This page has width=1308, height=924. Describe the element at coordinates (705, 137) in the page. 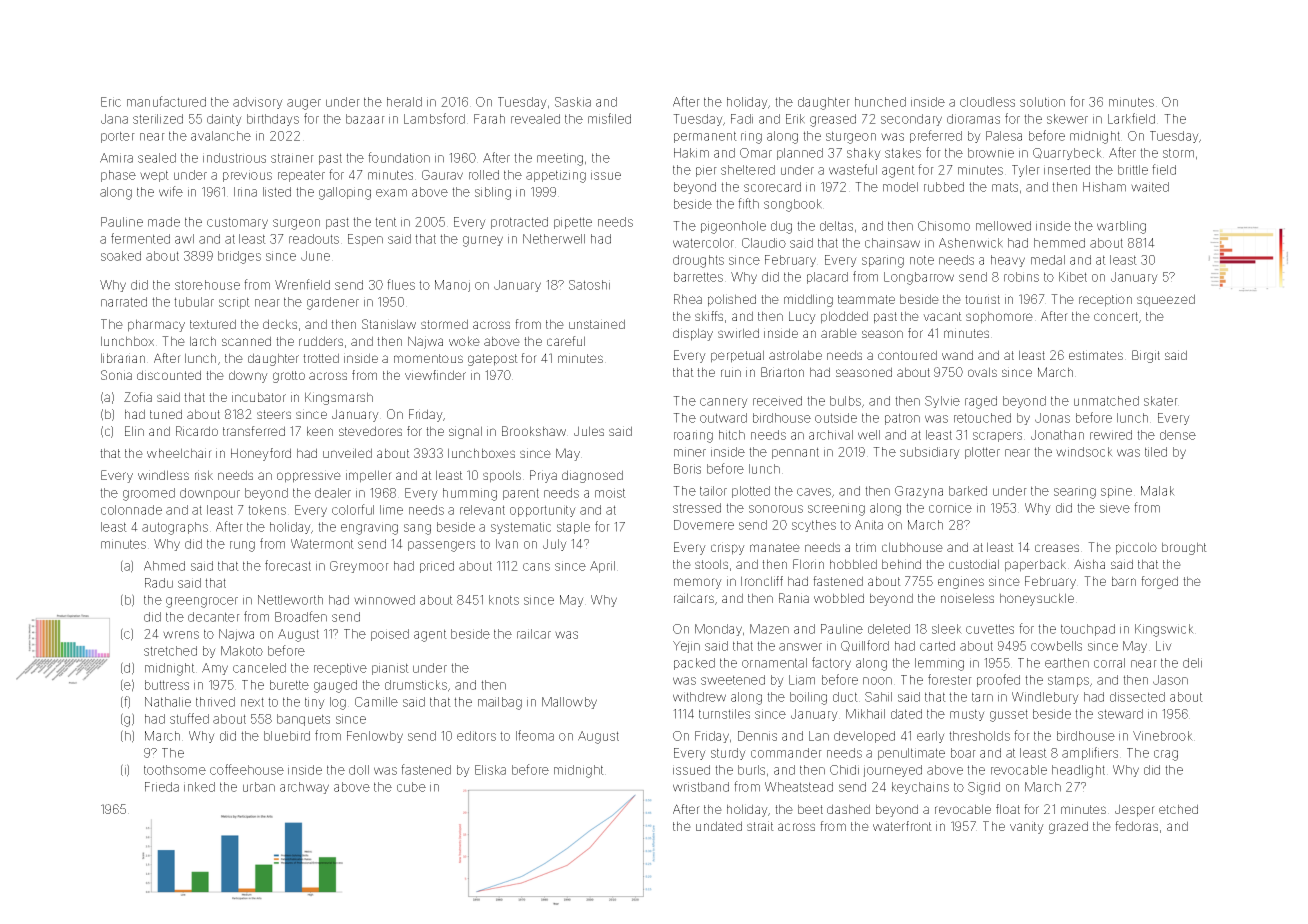

I see `permanent` at that location.
